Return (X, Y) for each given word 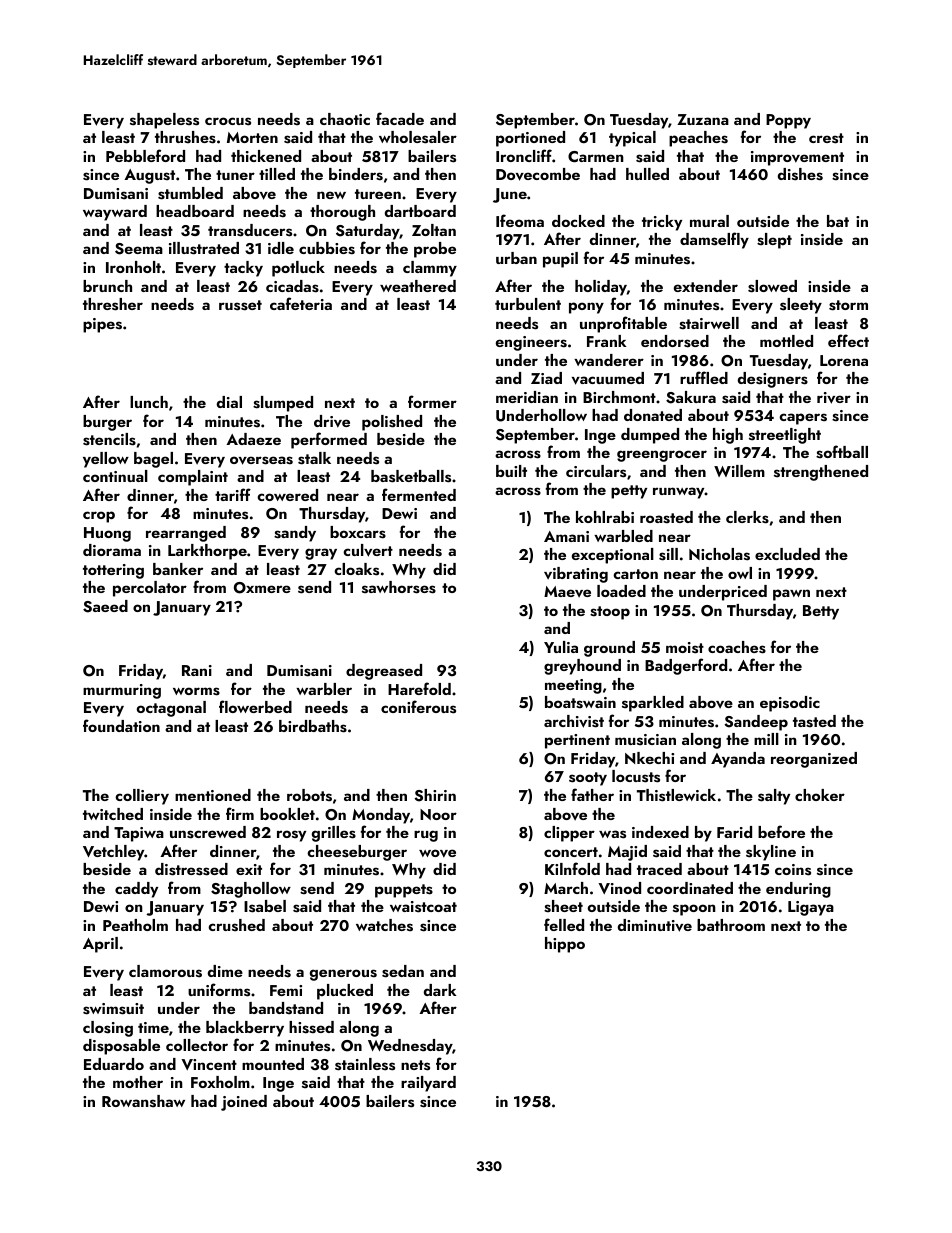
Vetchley (114, 853)
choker (820, 795)
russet (240, 305)
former (432, 401)
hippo (565, 945)
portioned (530, 139)
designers (773, 380)
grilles (334, 834)
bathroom (731, 925)
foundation (121, 725)
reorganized (814, 760)
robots (309, 795)
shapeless (164, 121)
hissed (311, 1027)
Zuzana (703, 119)
